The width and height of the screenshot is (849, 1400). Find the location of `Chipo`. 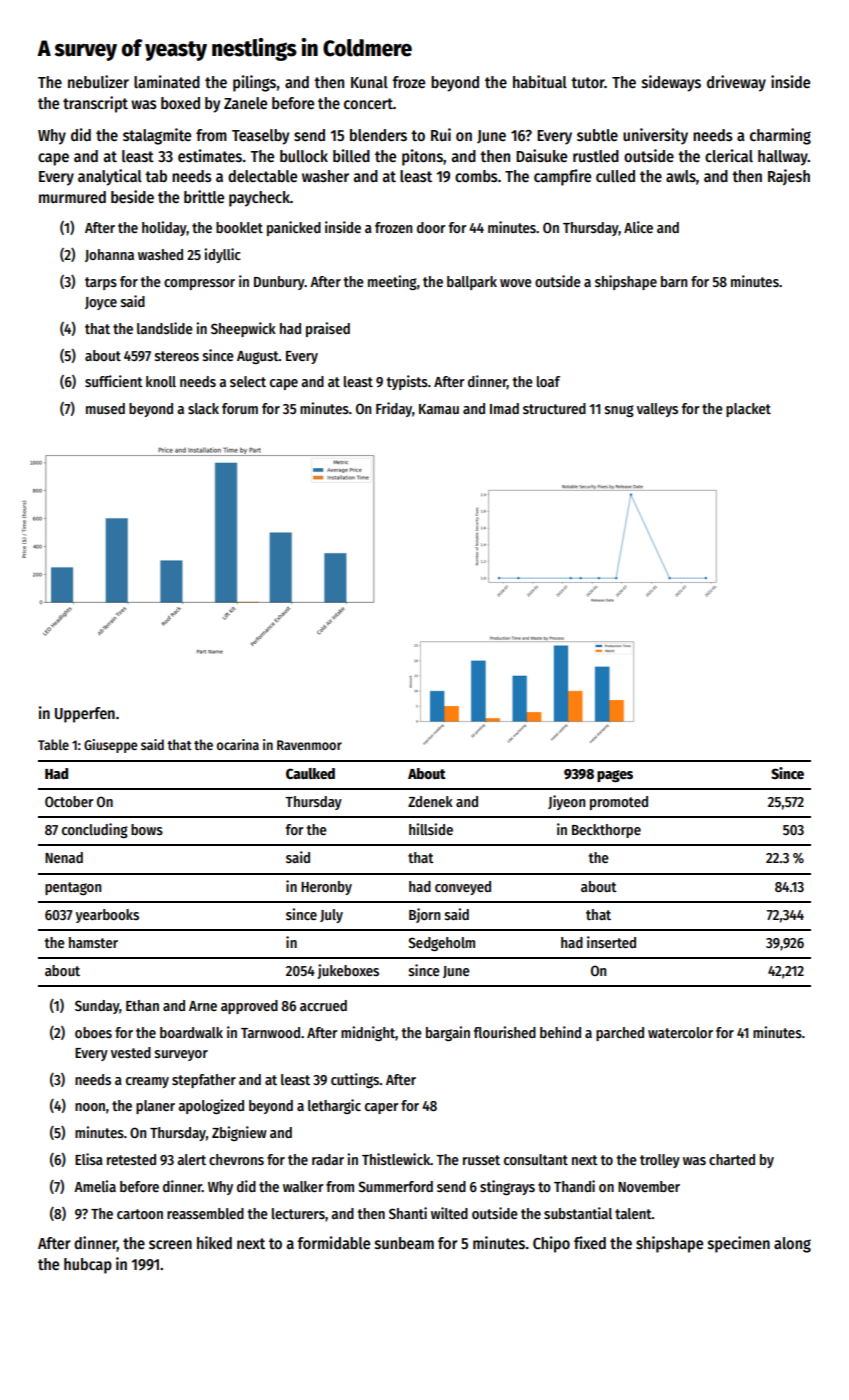

Chipo is located at coordinates (551, 1244).
